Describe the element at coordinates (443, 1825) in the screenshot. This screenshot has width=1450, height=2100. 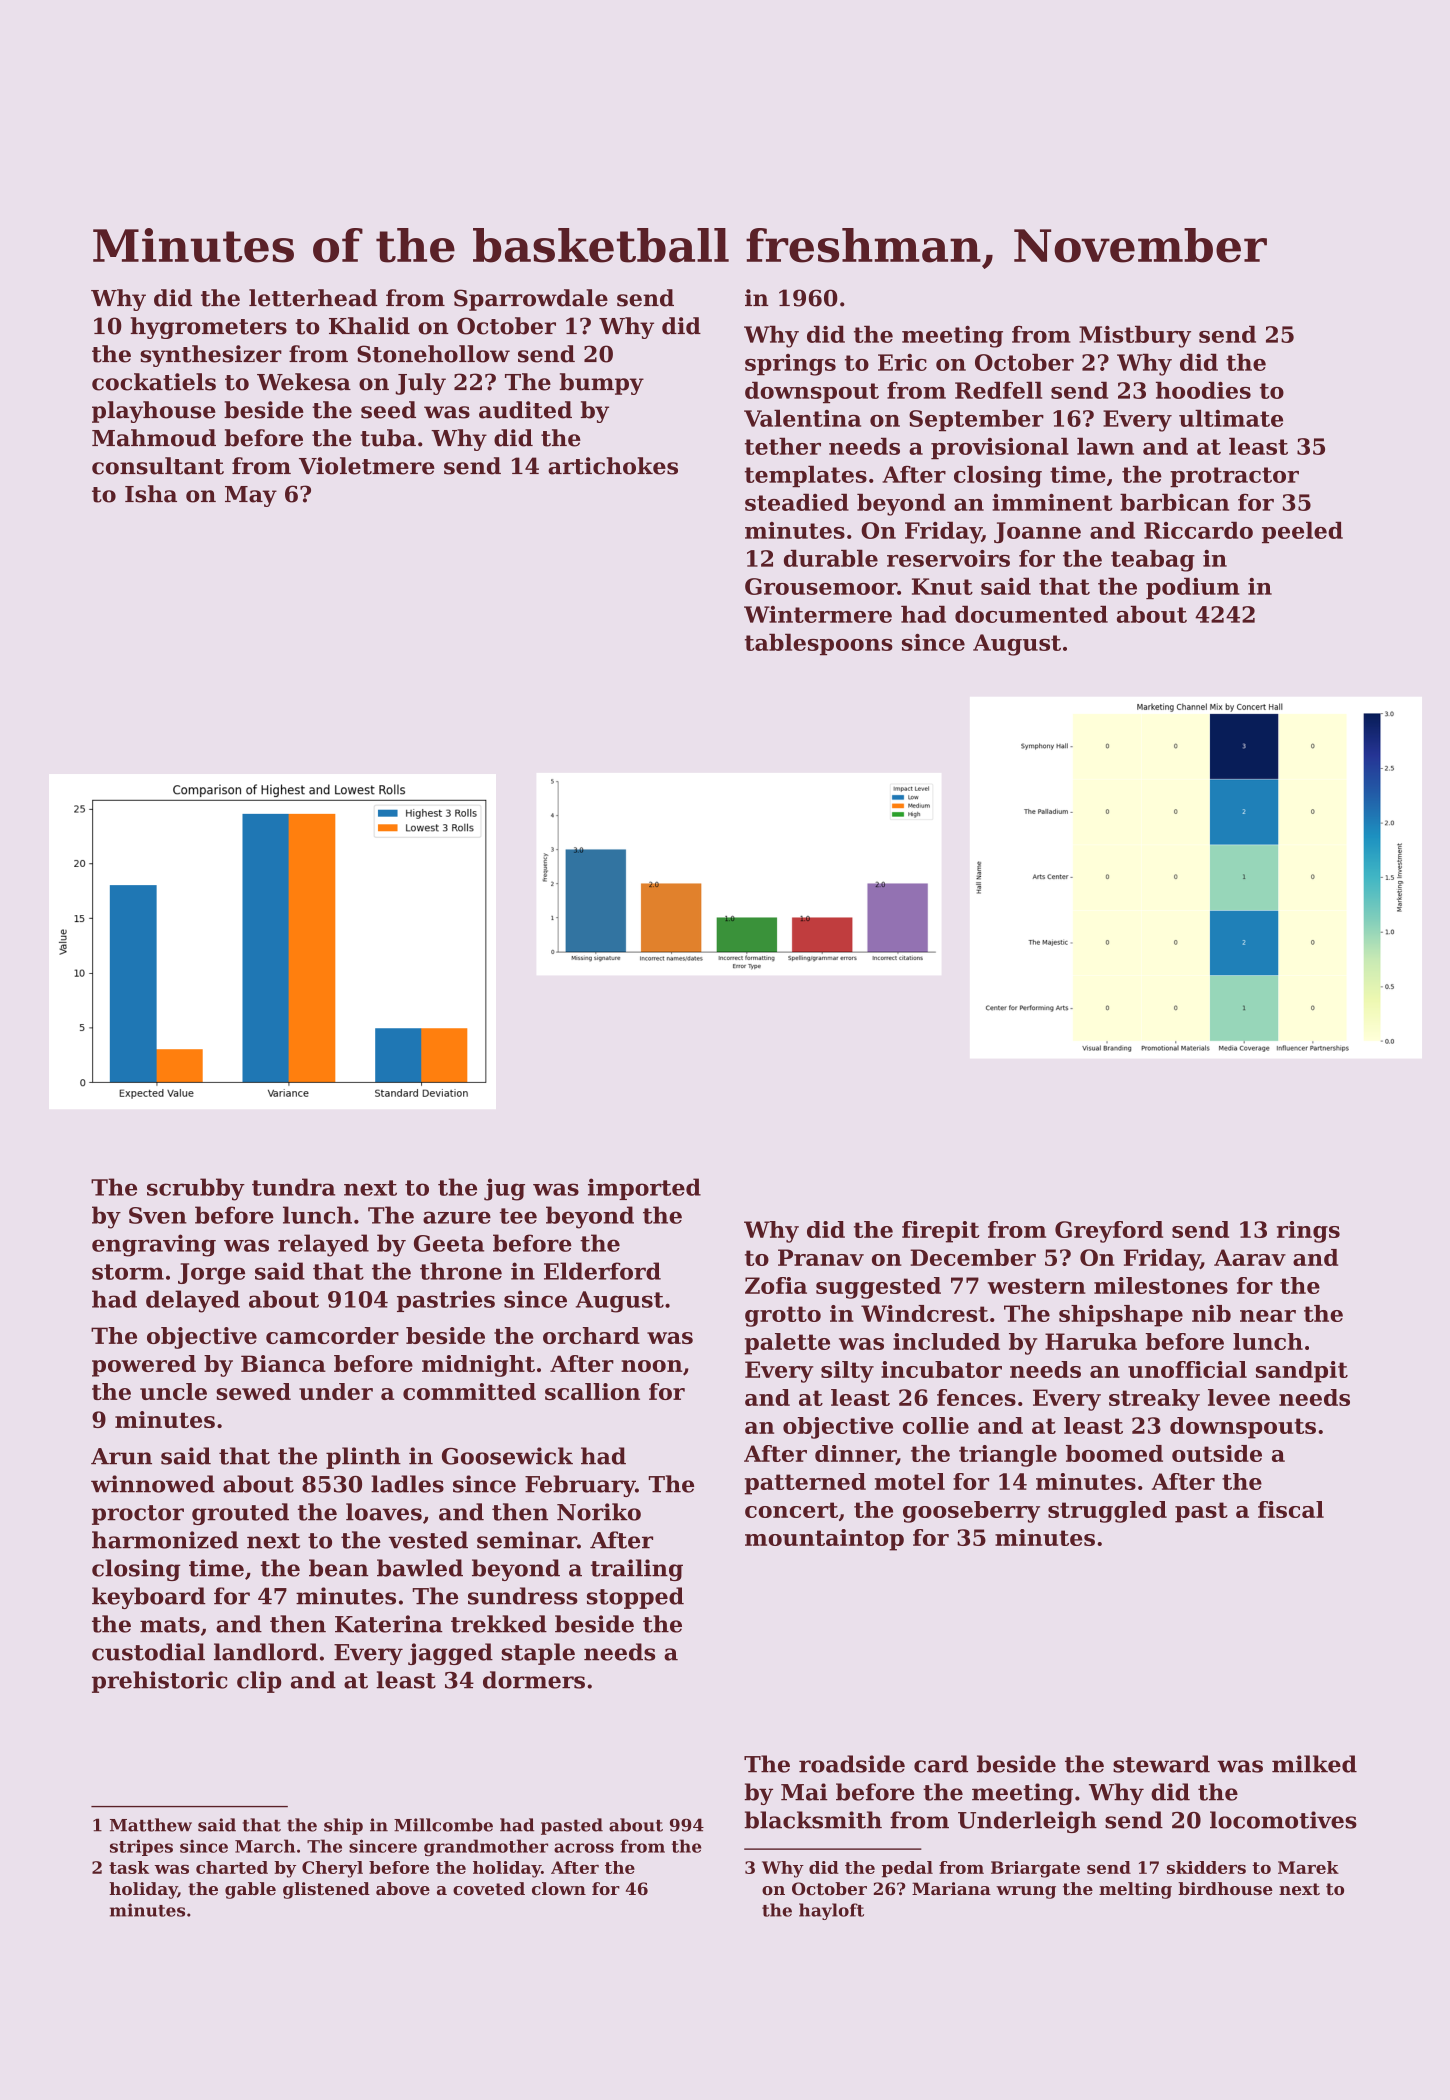
I see `Millcombe` at that location.
